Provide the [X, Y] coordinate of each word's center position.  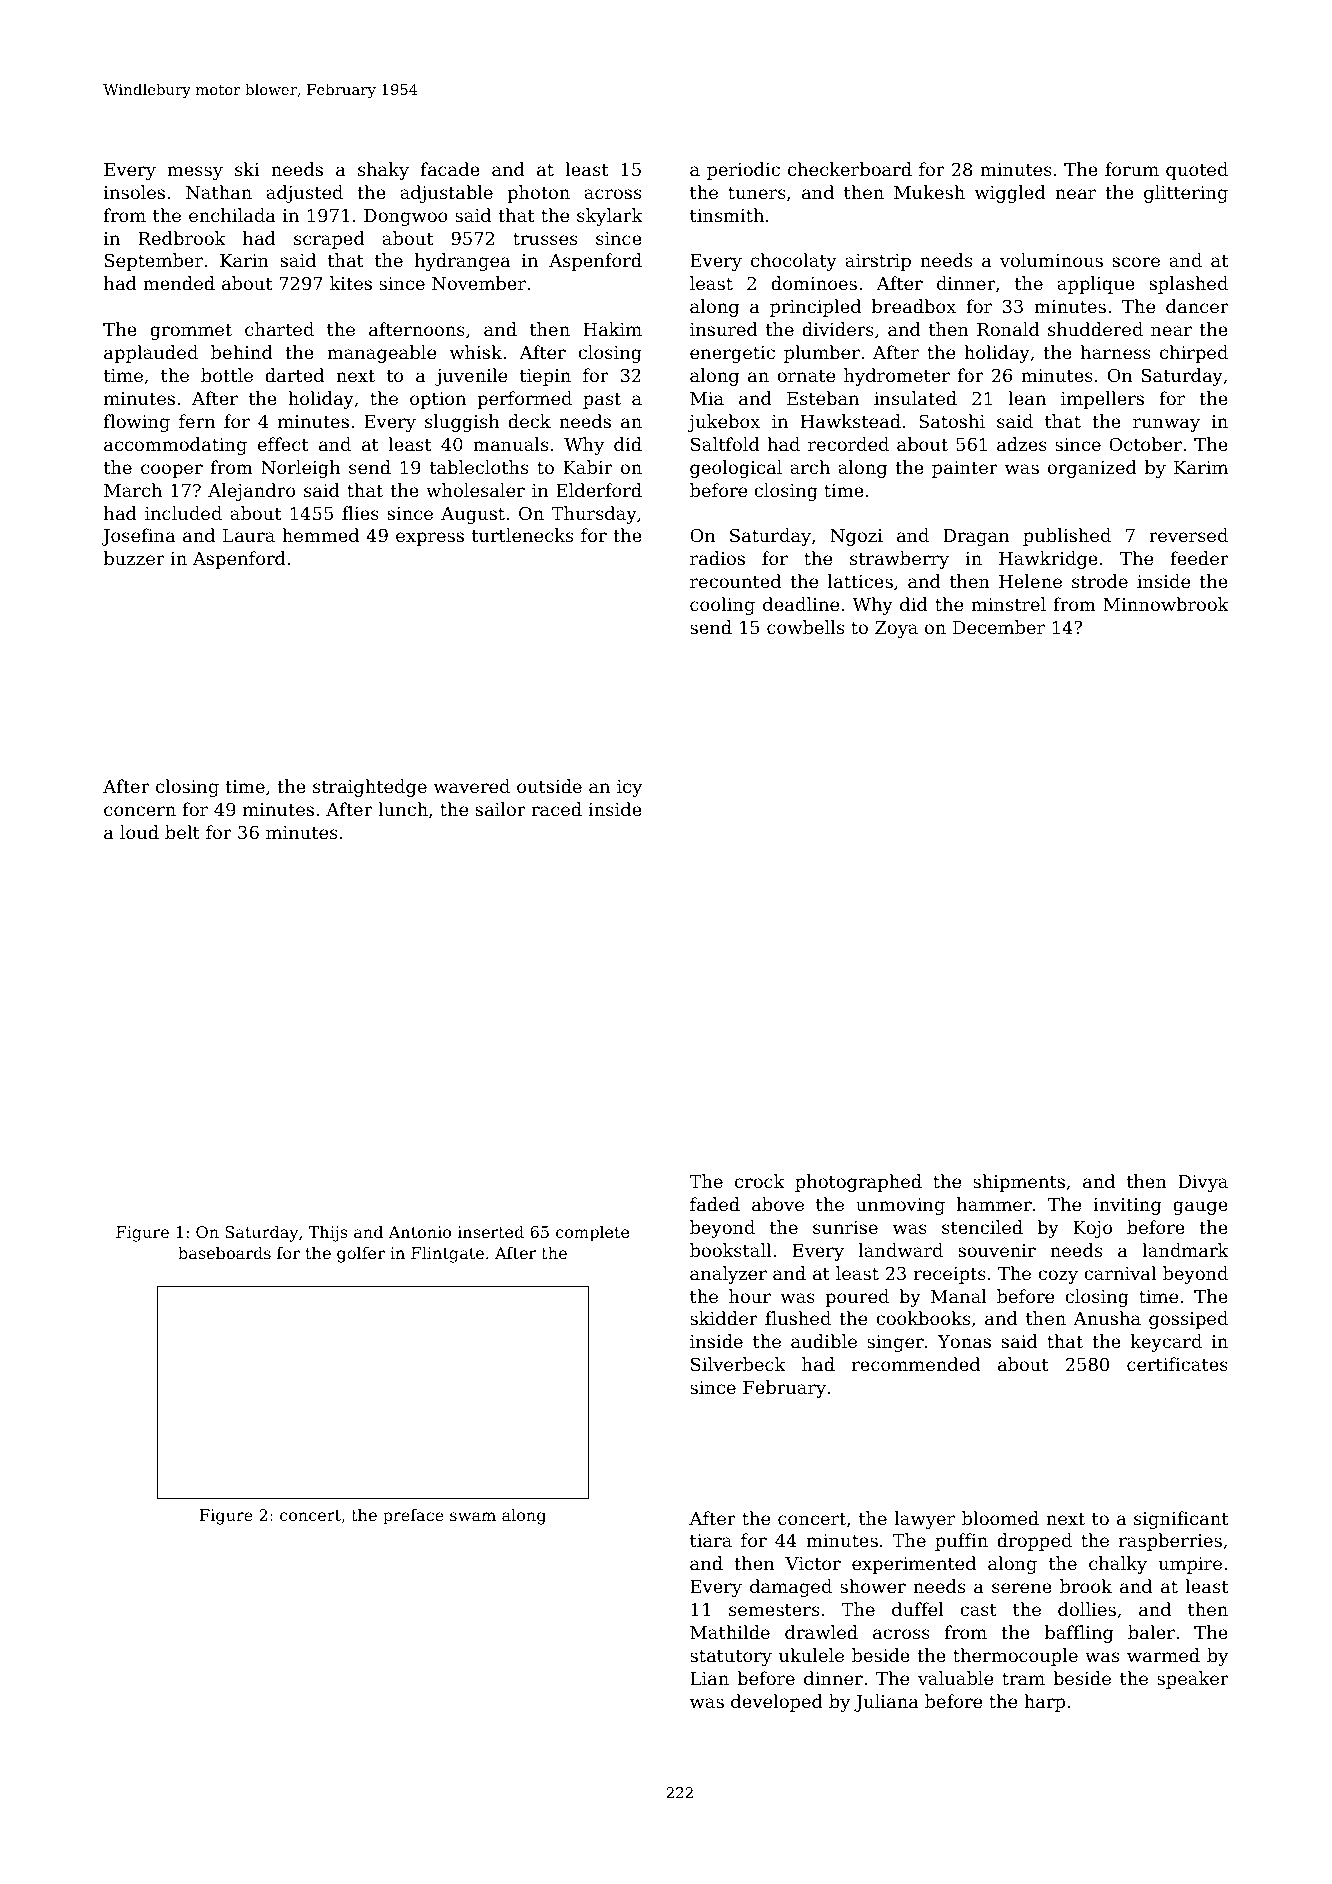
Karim [1201, 467]
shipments [1019, 1183]
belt [182, 832]
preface [413, 1517]
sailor [501, 809]
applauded [151, 354]
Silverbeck [738, 1364]
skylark [610, 217]
